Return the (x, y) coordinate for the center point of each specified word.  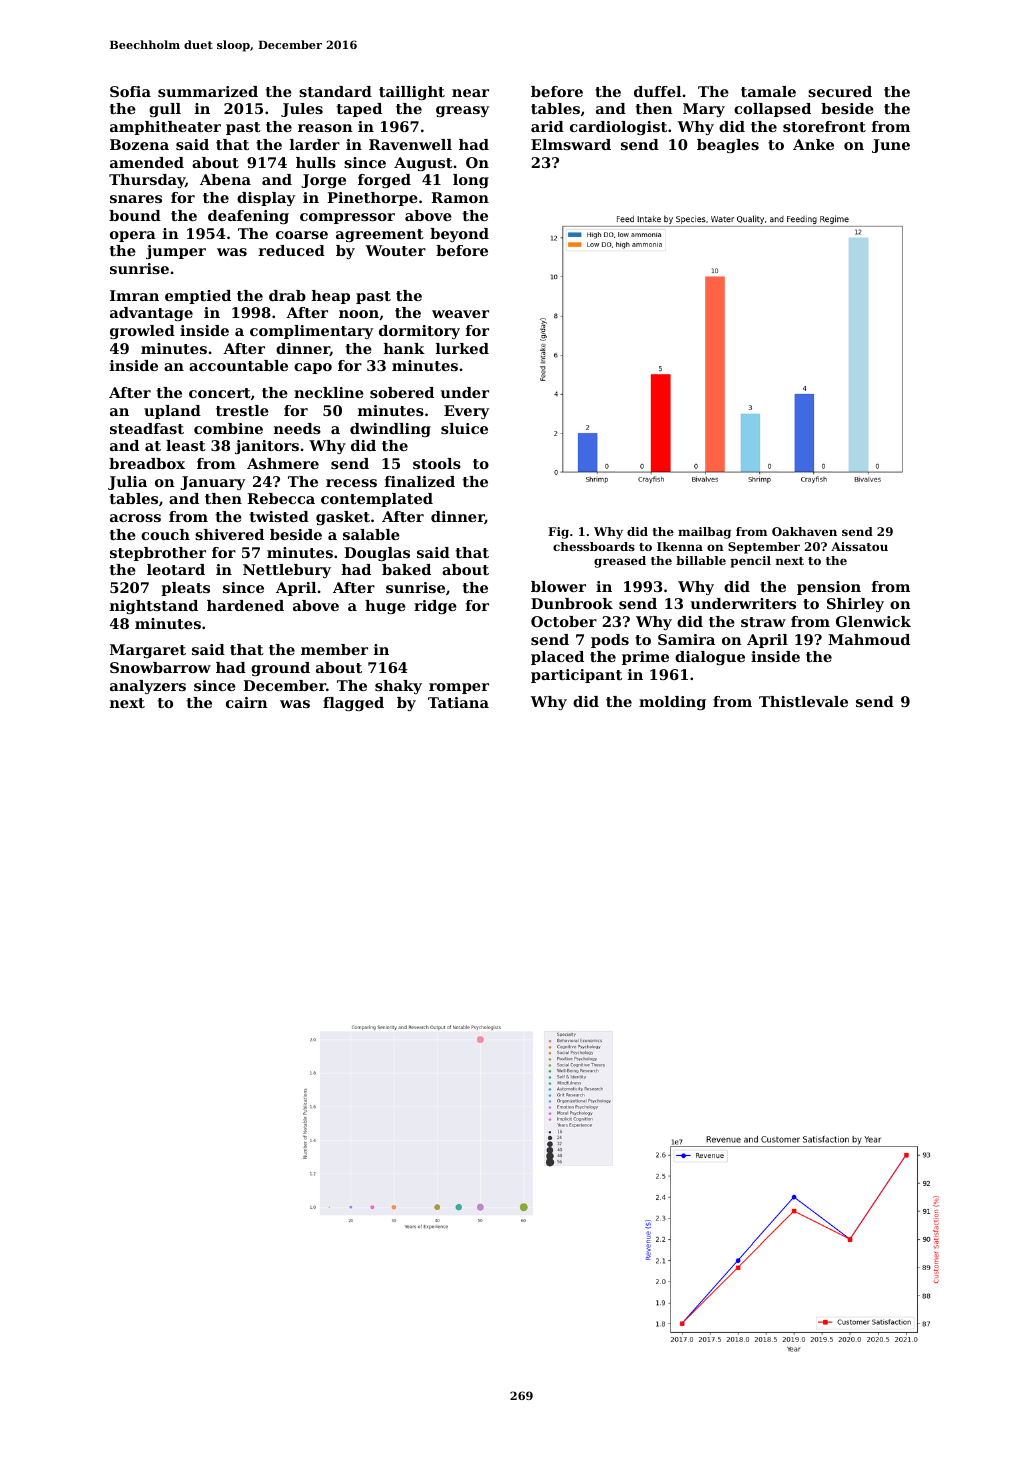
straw (763, 622)
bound (135, 215)
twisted (279, 516)
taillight (412, 93)
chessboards (594, 546)
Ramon (460, 197)
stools (437, 463)
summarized (208, 91)
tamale (768, 91)
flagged (353, 704)
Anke (813, 144)
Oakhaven (804, 531)
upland (172, 412)
